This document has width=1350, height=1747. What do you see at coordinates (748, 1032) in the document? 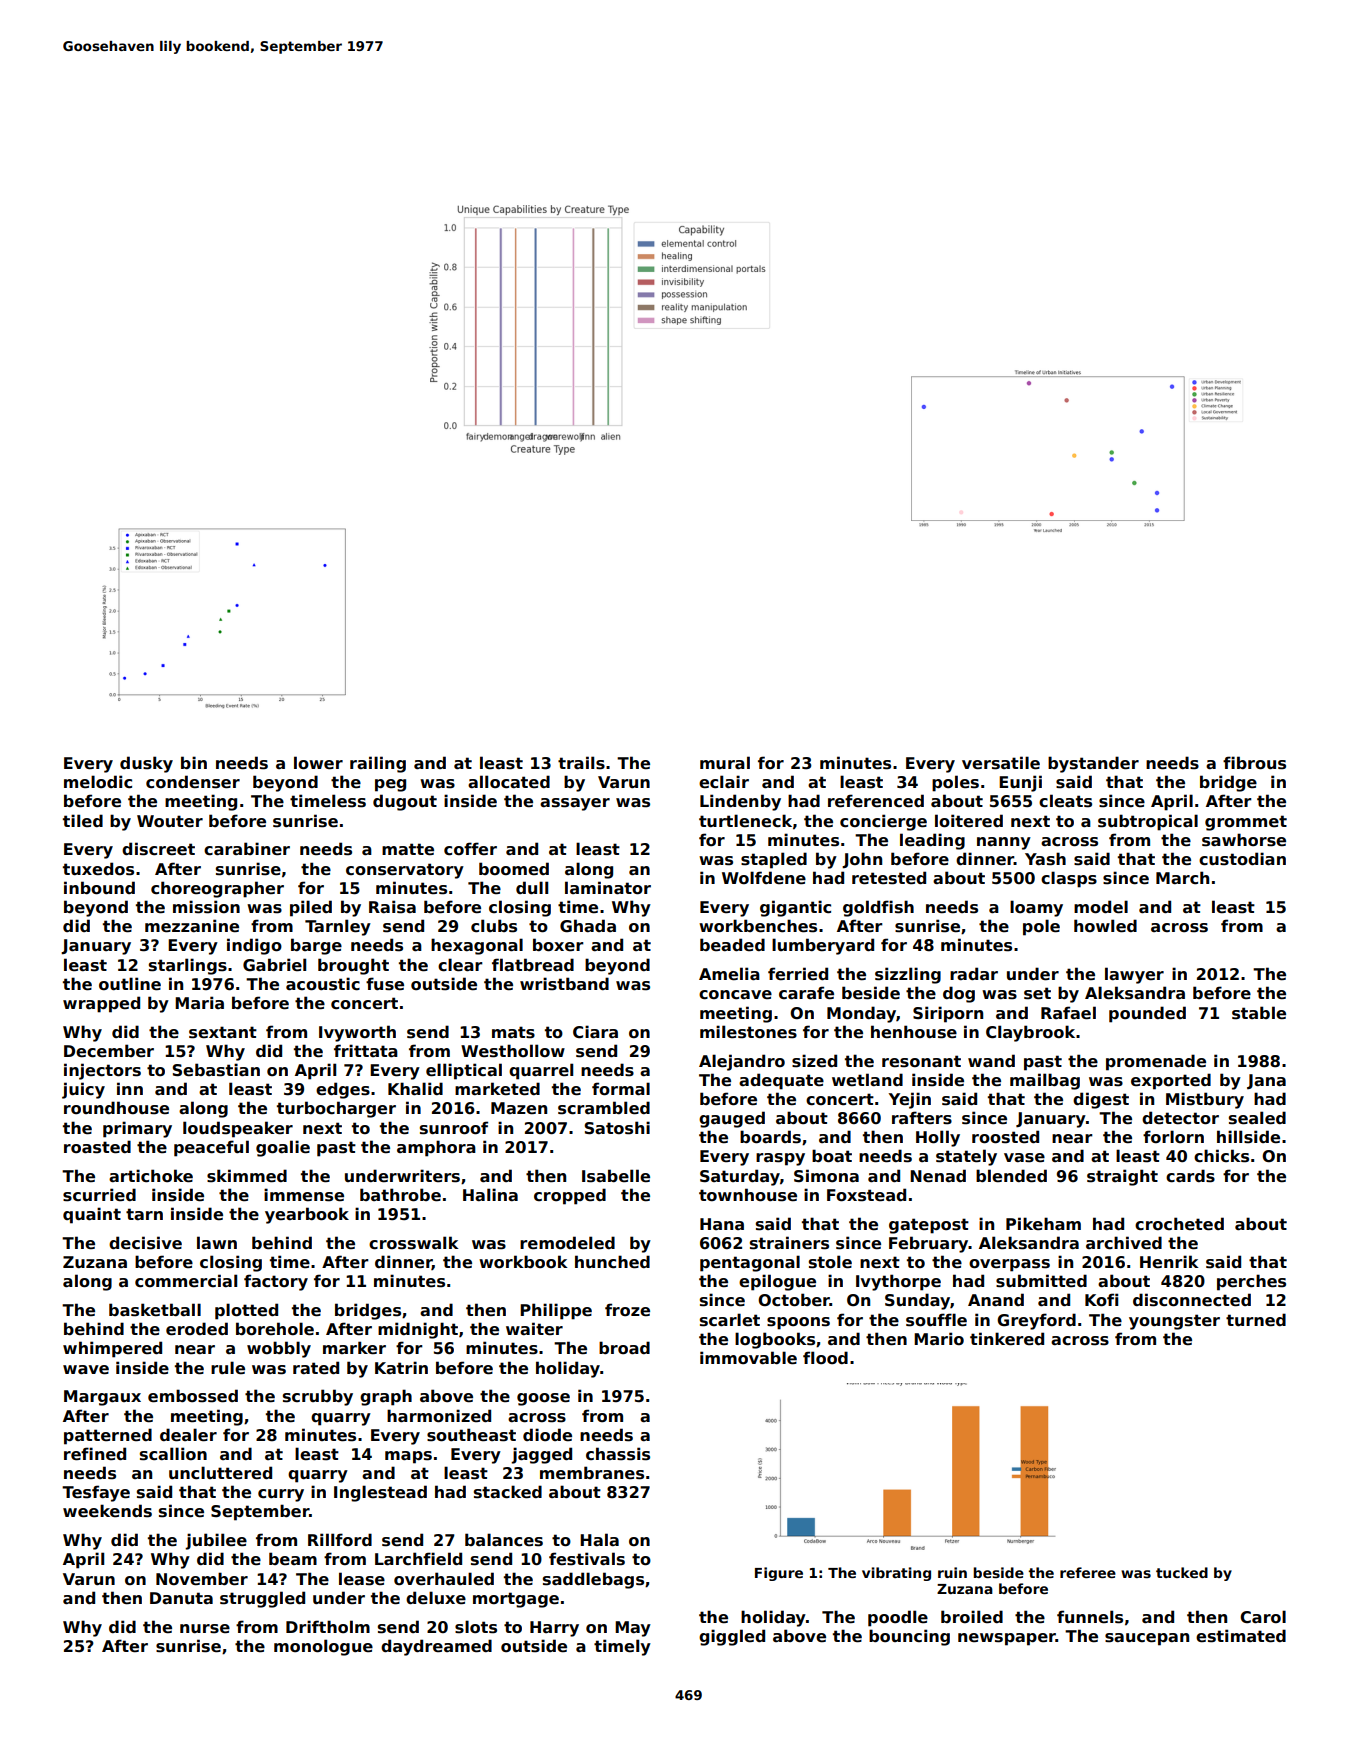
I see `milestones` at bounding box center [748, 1032].
